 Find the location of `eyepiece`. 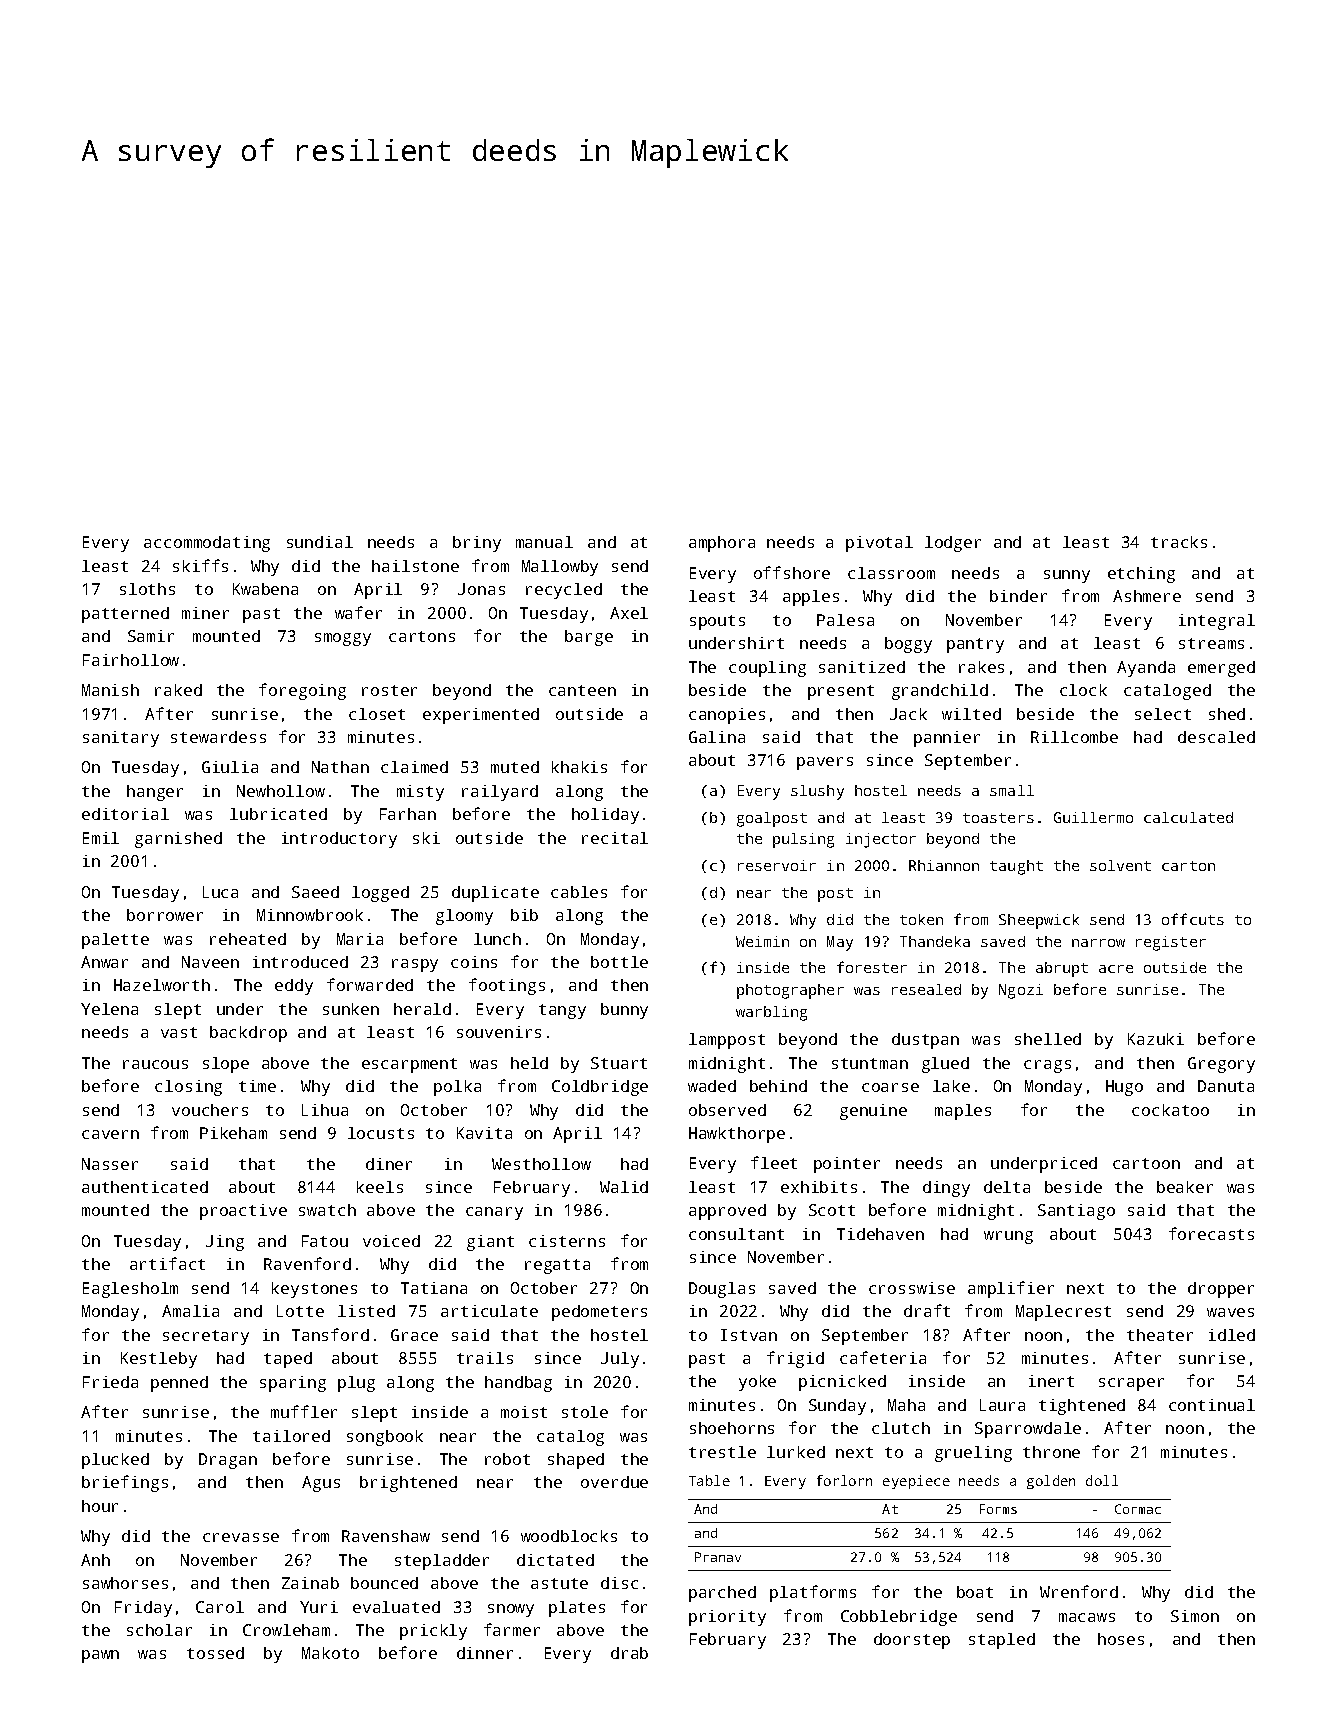

eyepiece is located at coordinates (916, 1482).
